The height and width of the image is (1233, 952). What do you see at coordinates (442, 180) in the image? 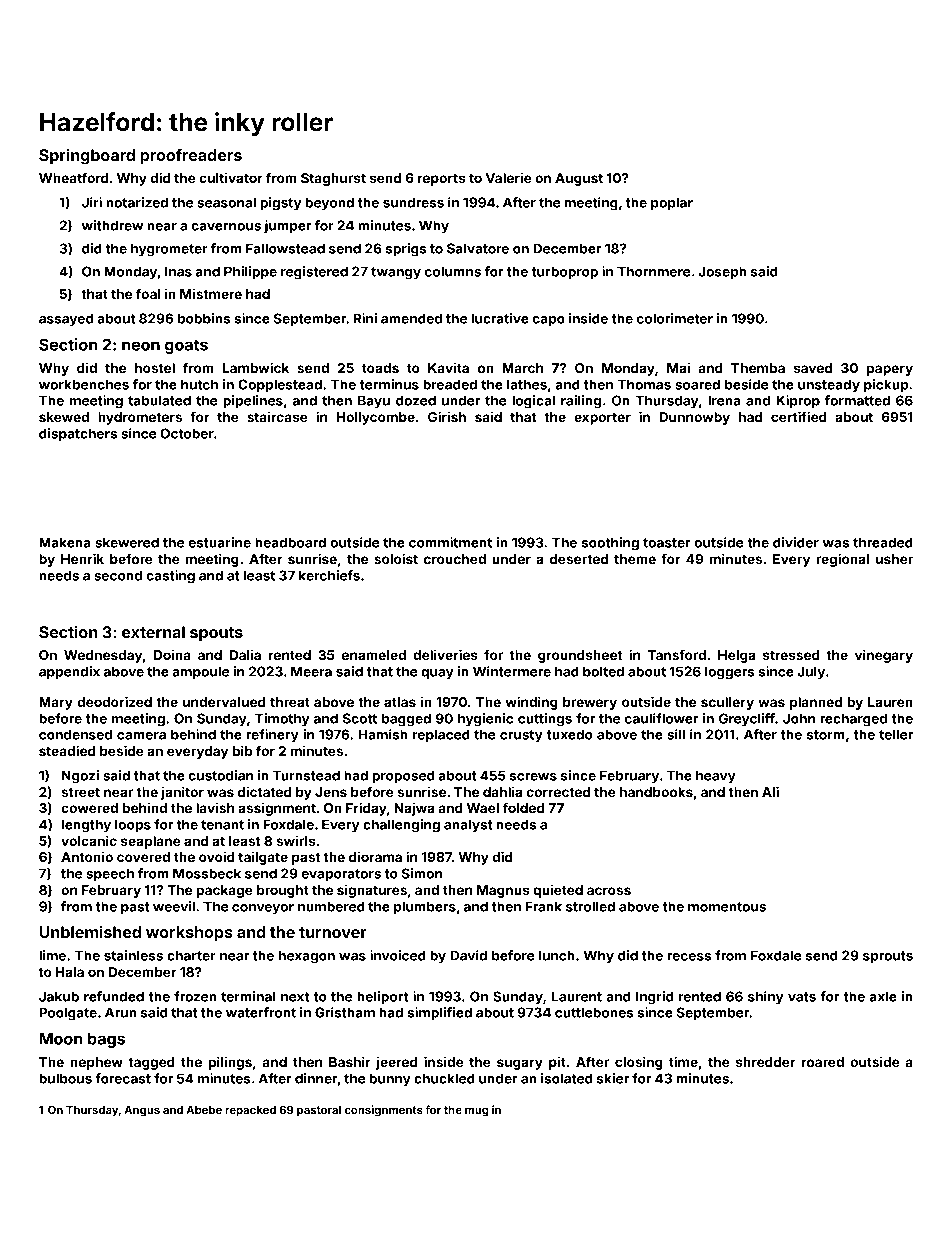
I see `reports` at bounding box center [442, 180].
